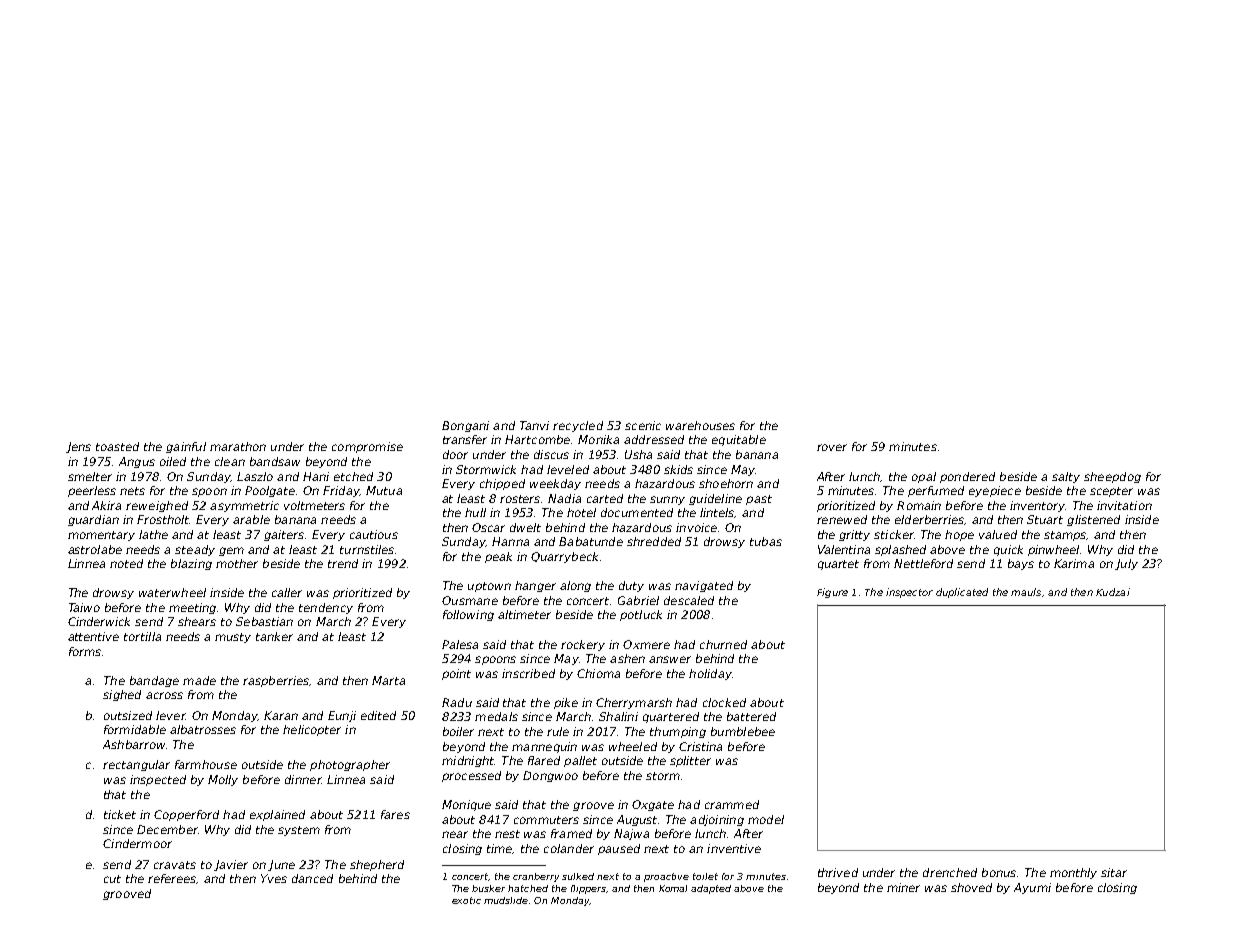 The height and width of the document is (952, 1233). Describe the element at coordinates (455, 454) in the document. I see `door` at that location.
